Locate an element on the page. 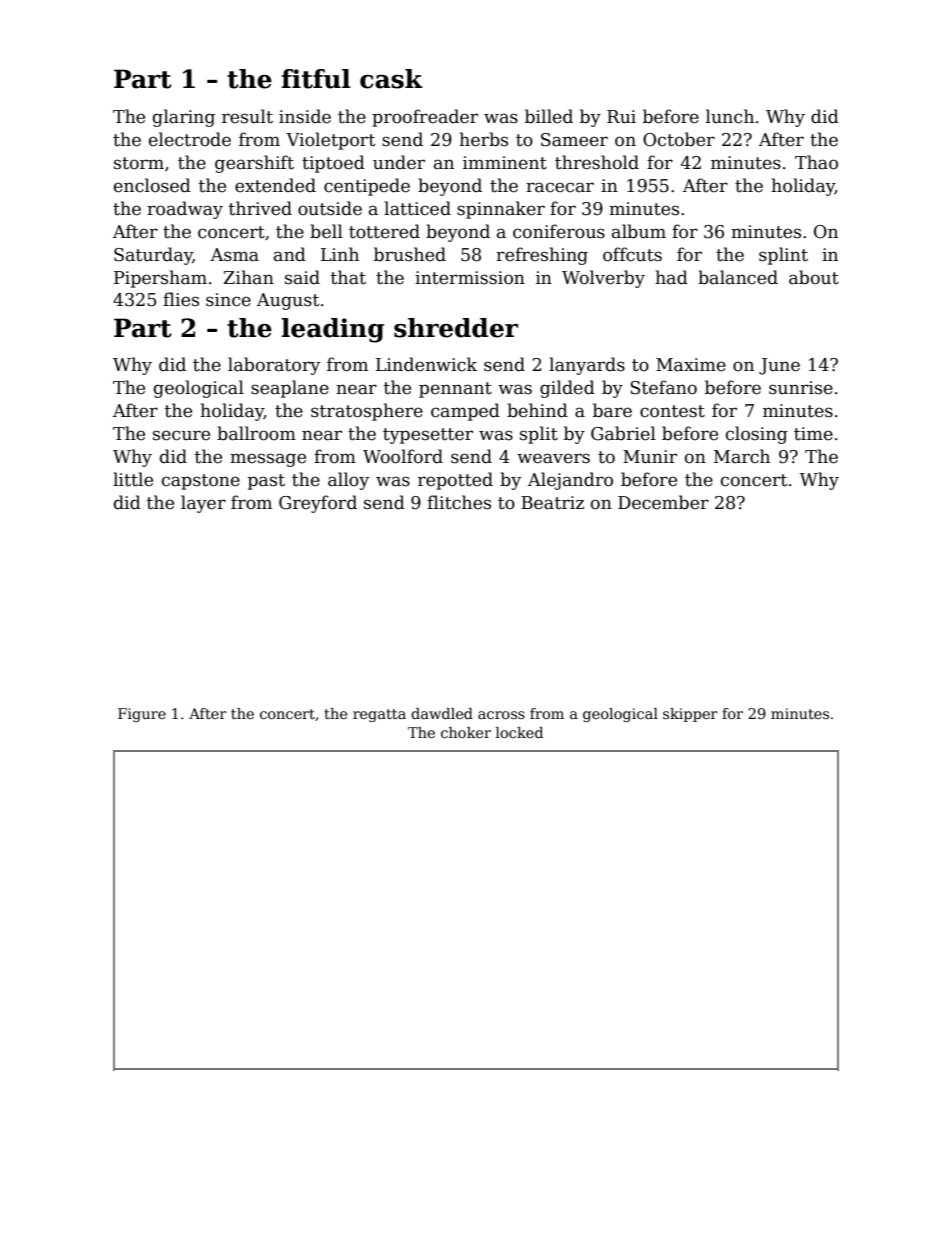 The image size is (952, 1233). balanced is located at coordinates (738, 277).
